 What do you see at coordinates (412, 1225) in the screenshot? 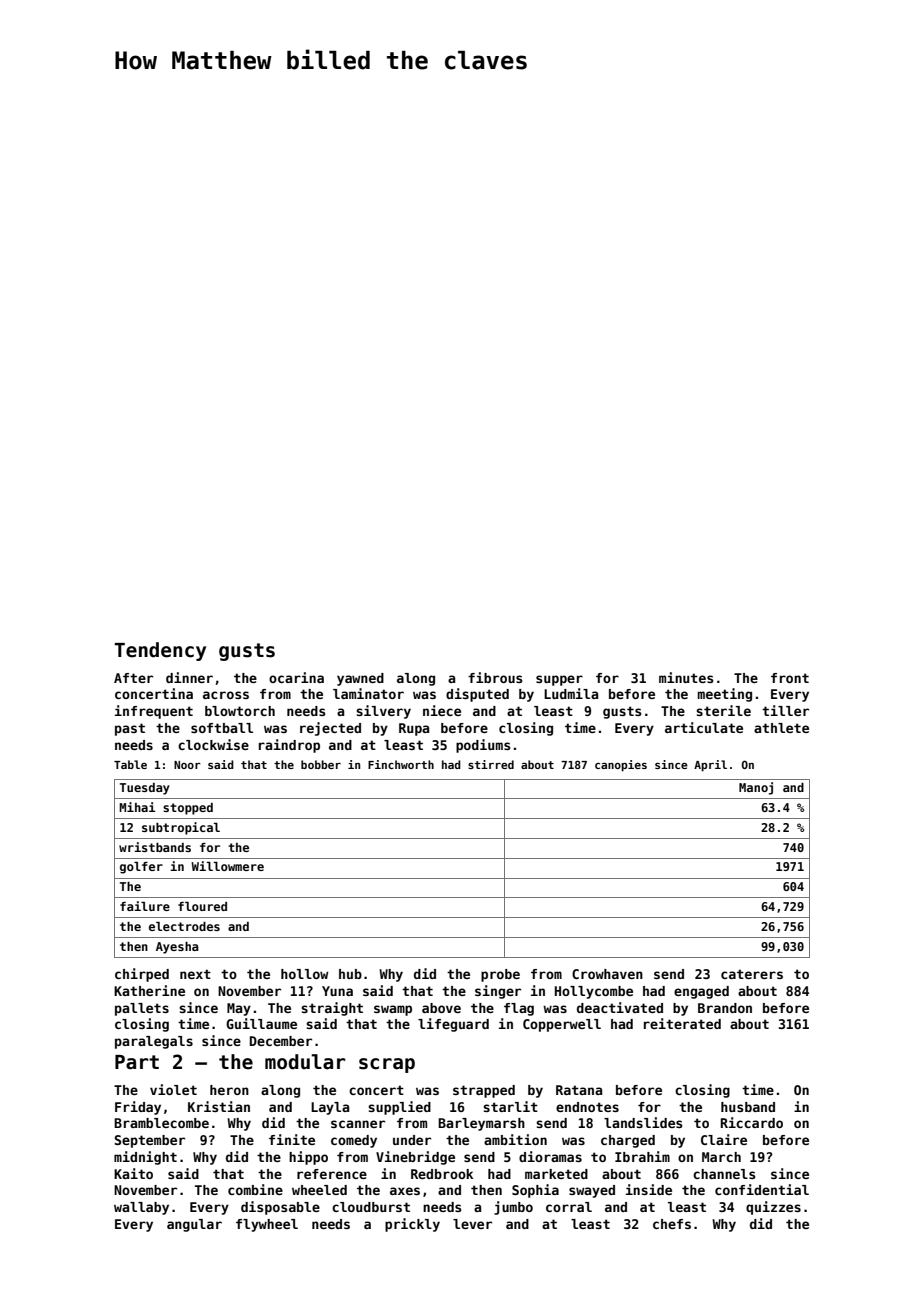
I see `prickly` at bounding box center [412, 1225].
